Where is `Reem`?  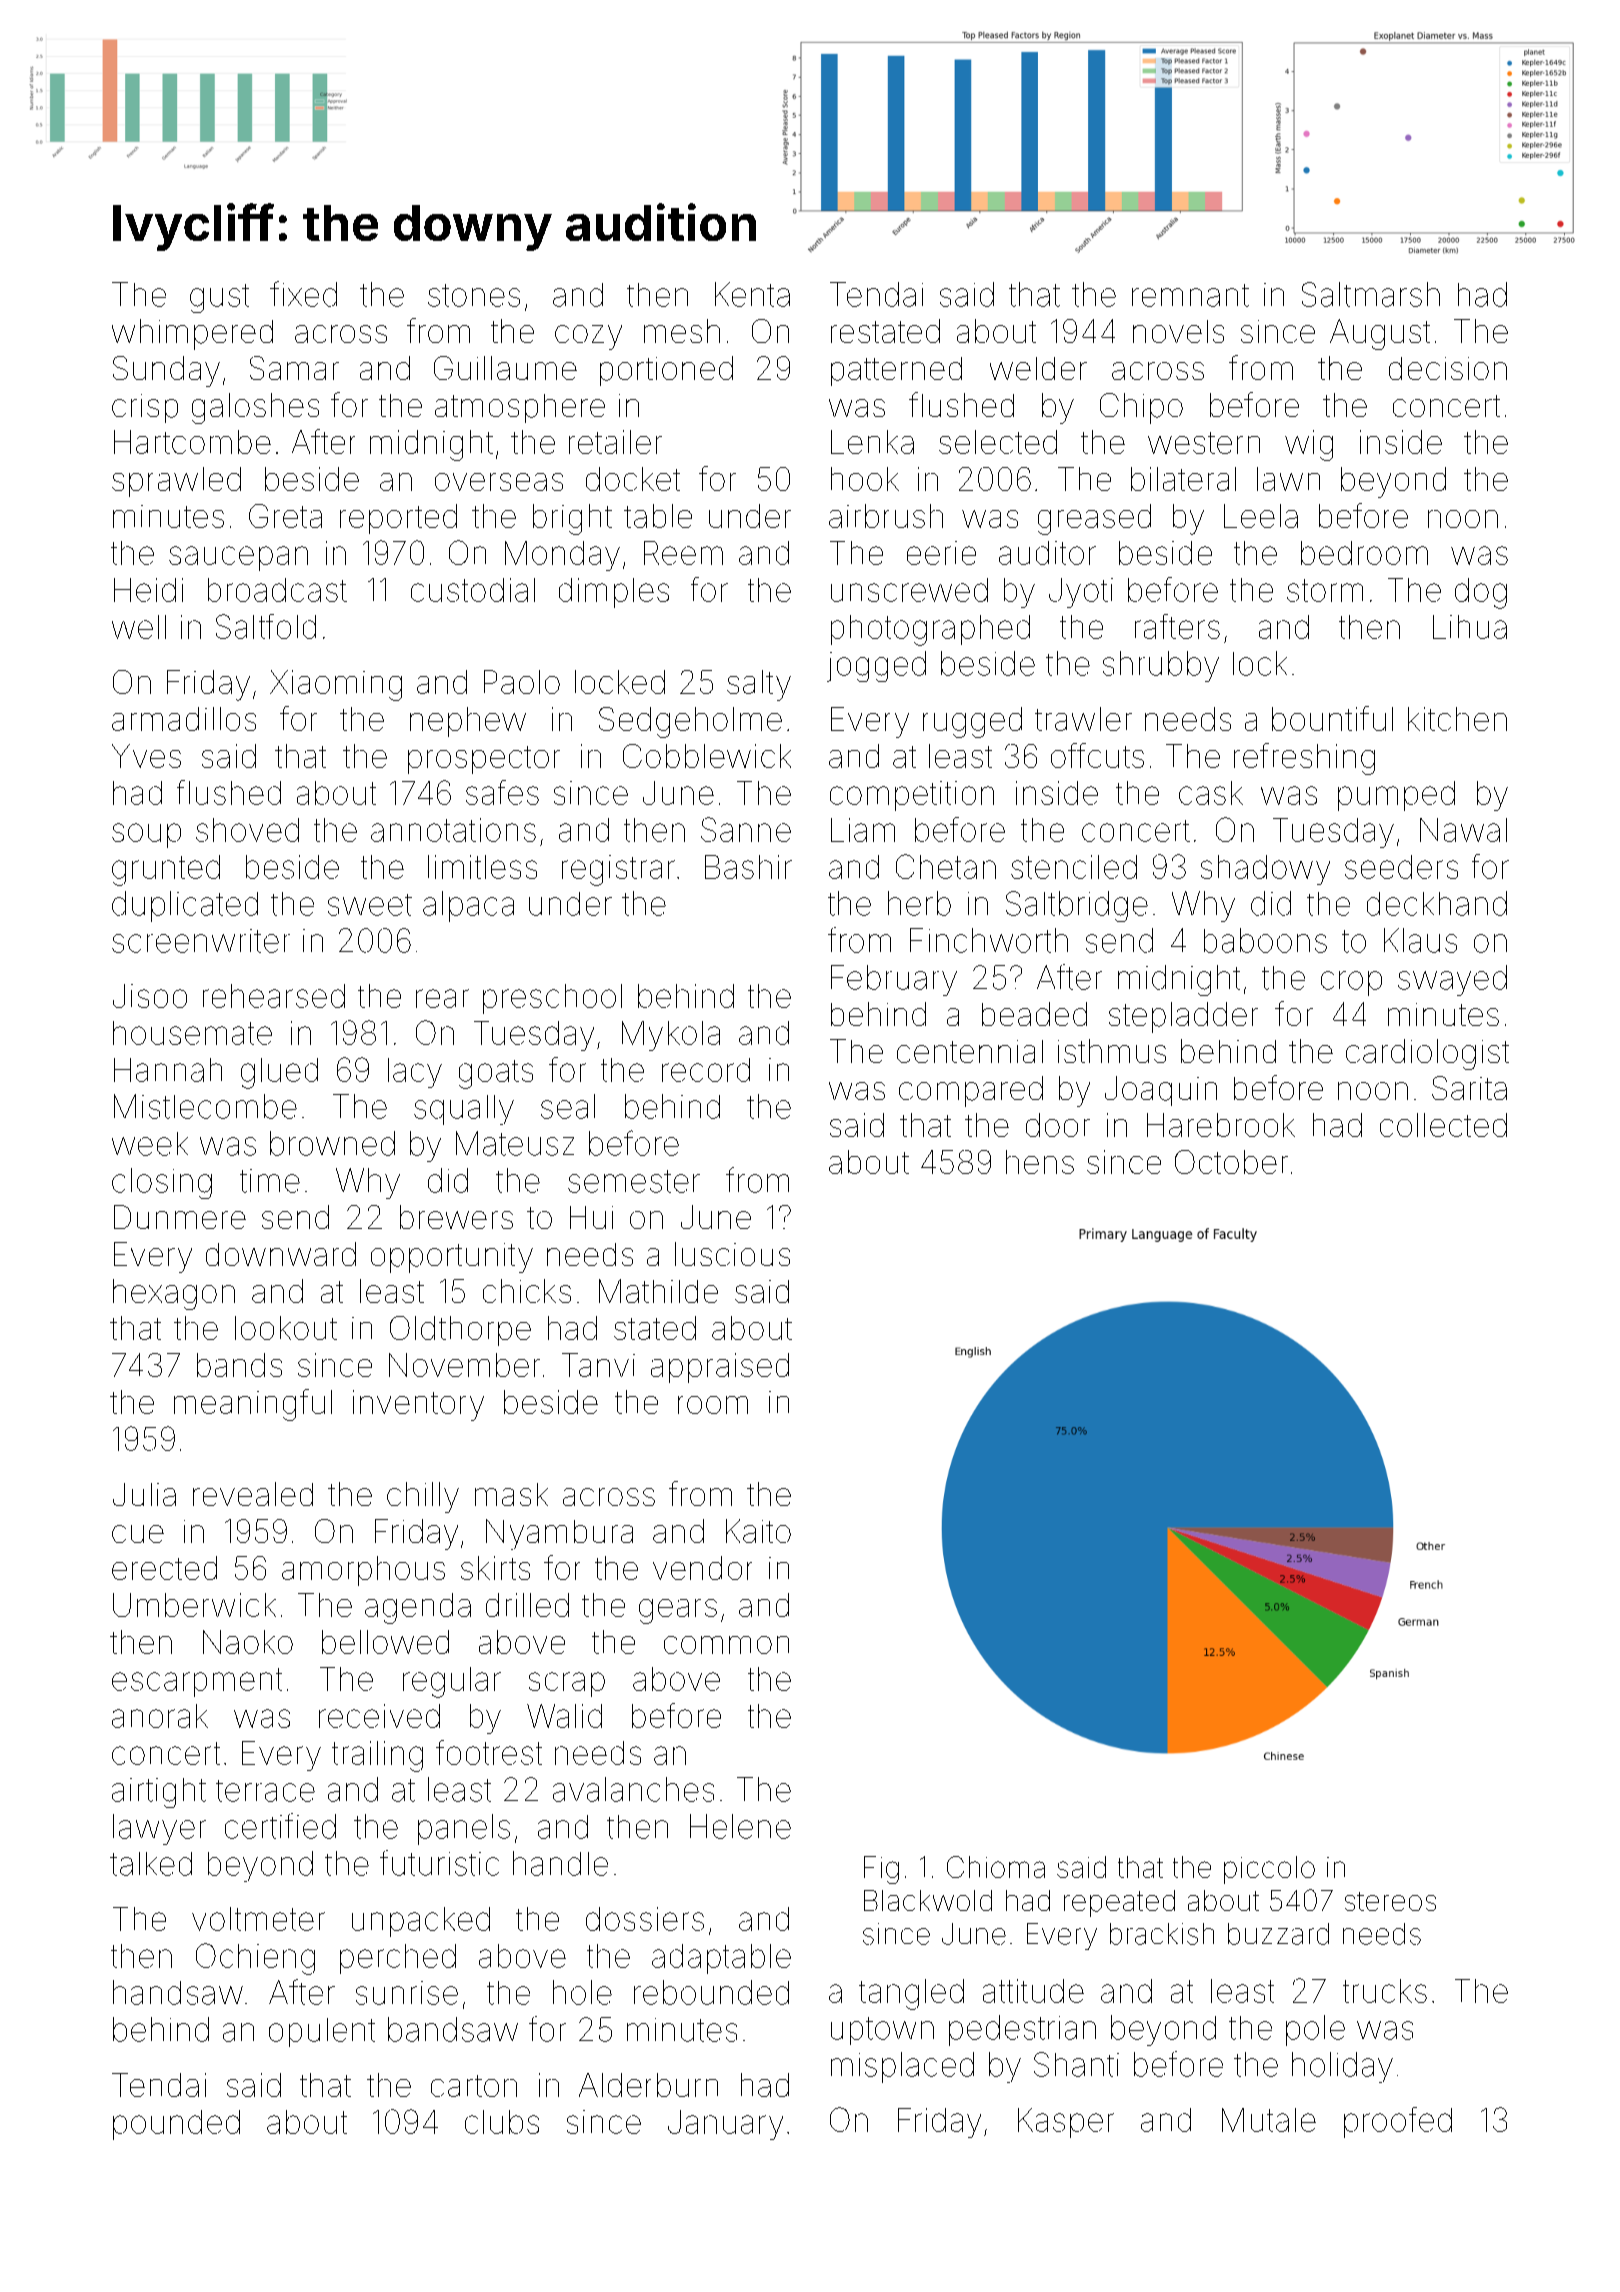 Reem is located at coordinates (683, 553).
